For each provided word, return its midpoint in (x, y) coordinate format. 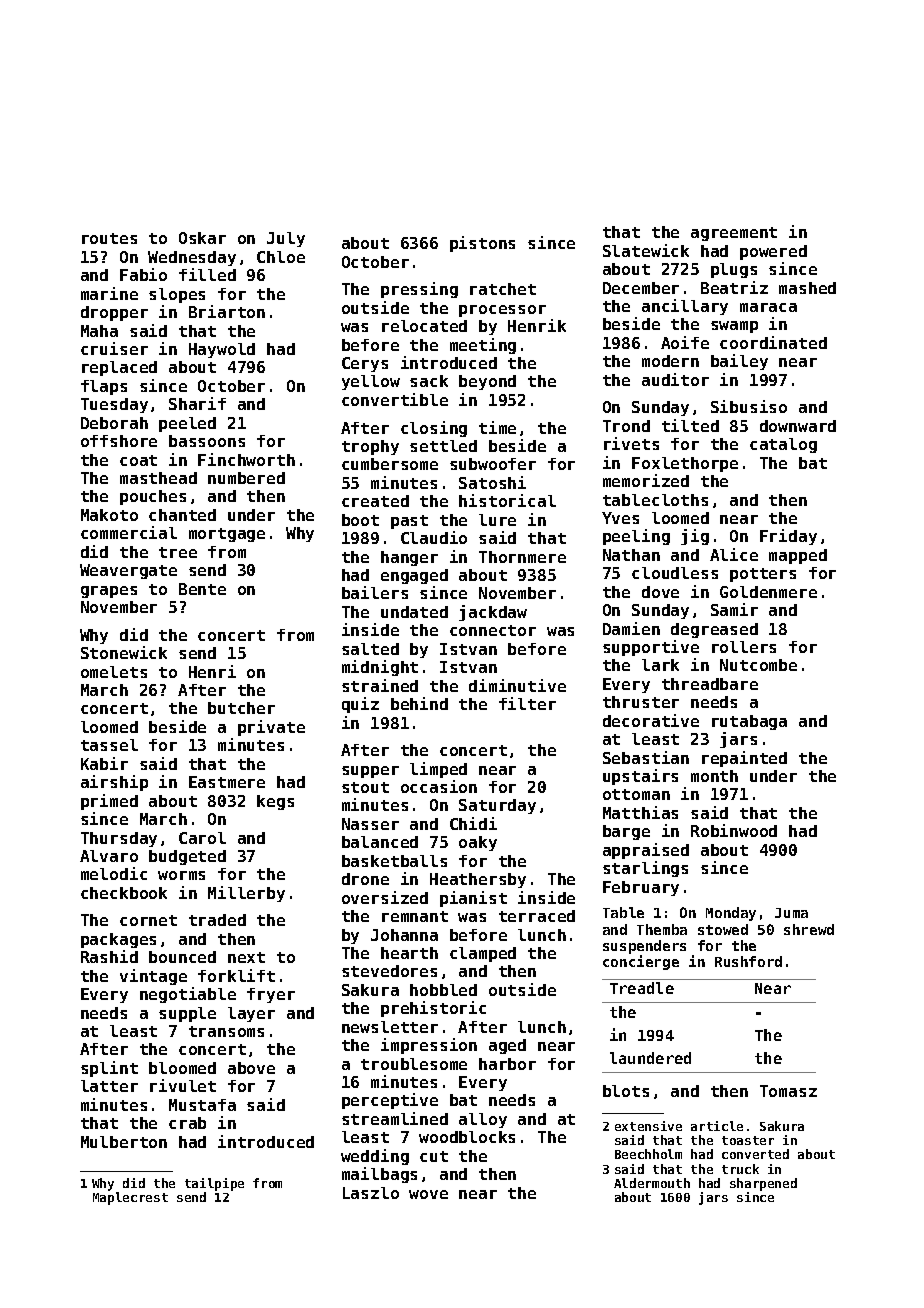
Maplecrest (130, 1198)
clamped (483, 954)
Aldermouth (652, 1183)
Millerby (246, 894)
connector (493, 630)
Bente (202, 589)
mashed (807, 288)
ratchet (503, 289)
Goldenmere (768, 592)
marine (109, 293)
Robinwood (734, 830)
